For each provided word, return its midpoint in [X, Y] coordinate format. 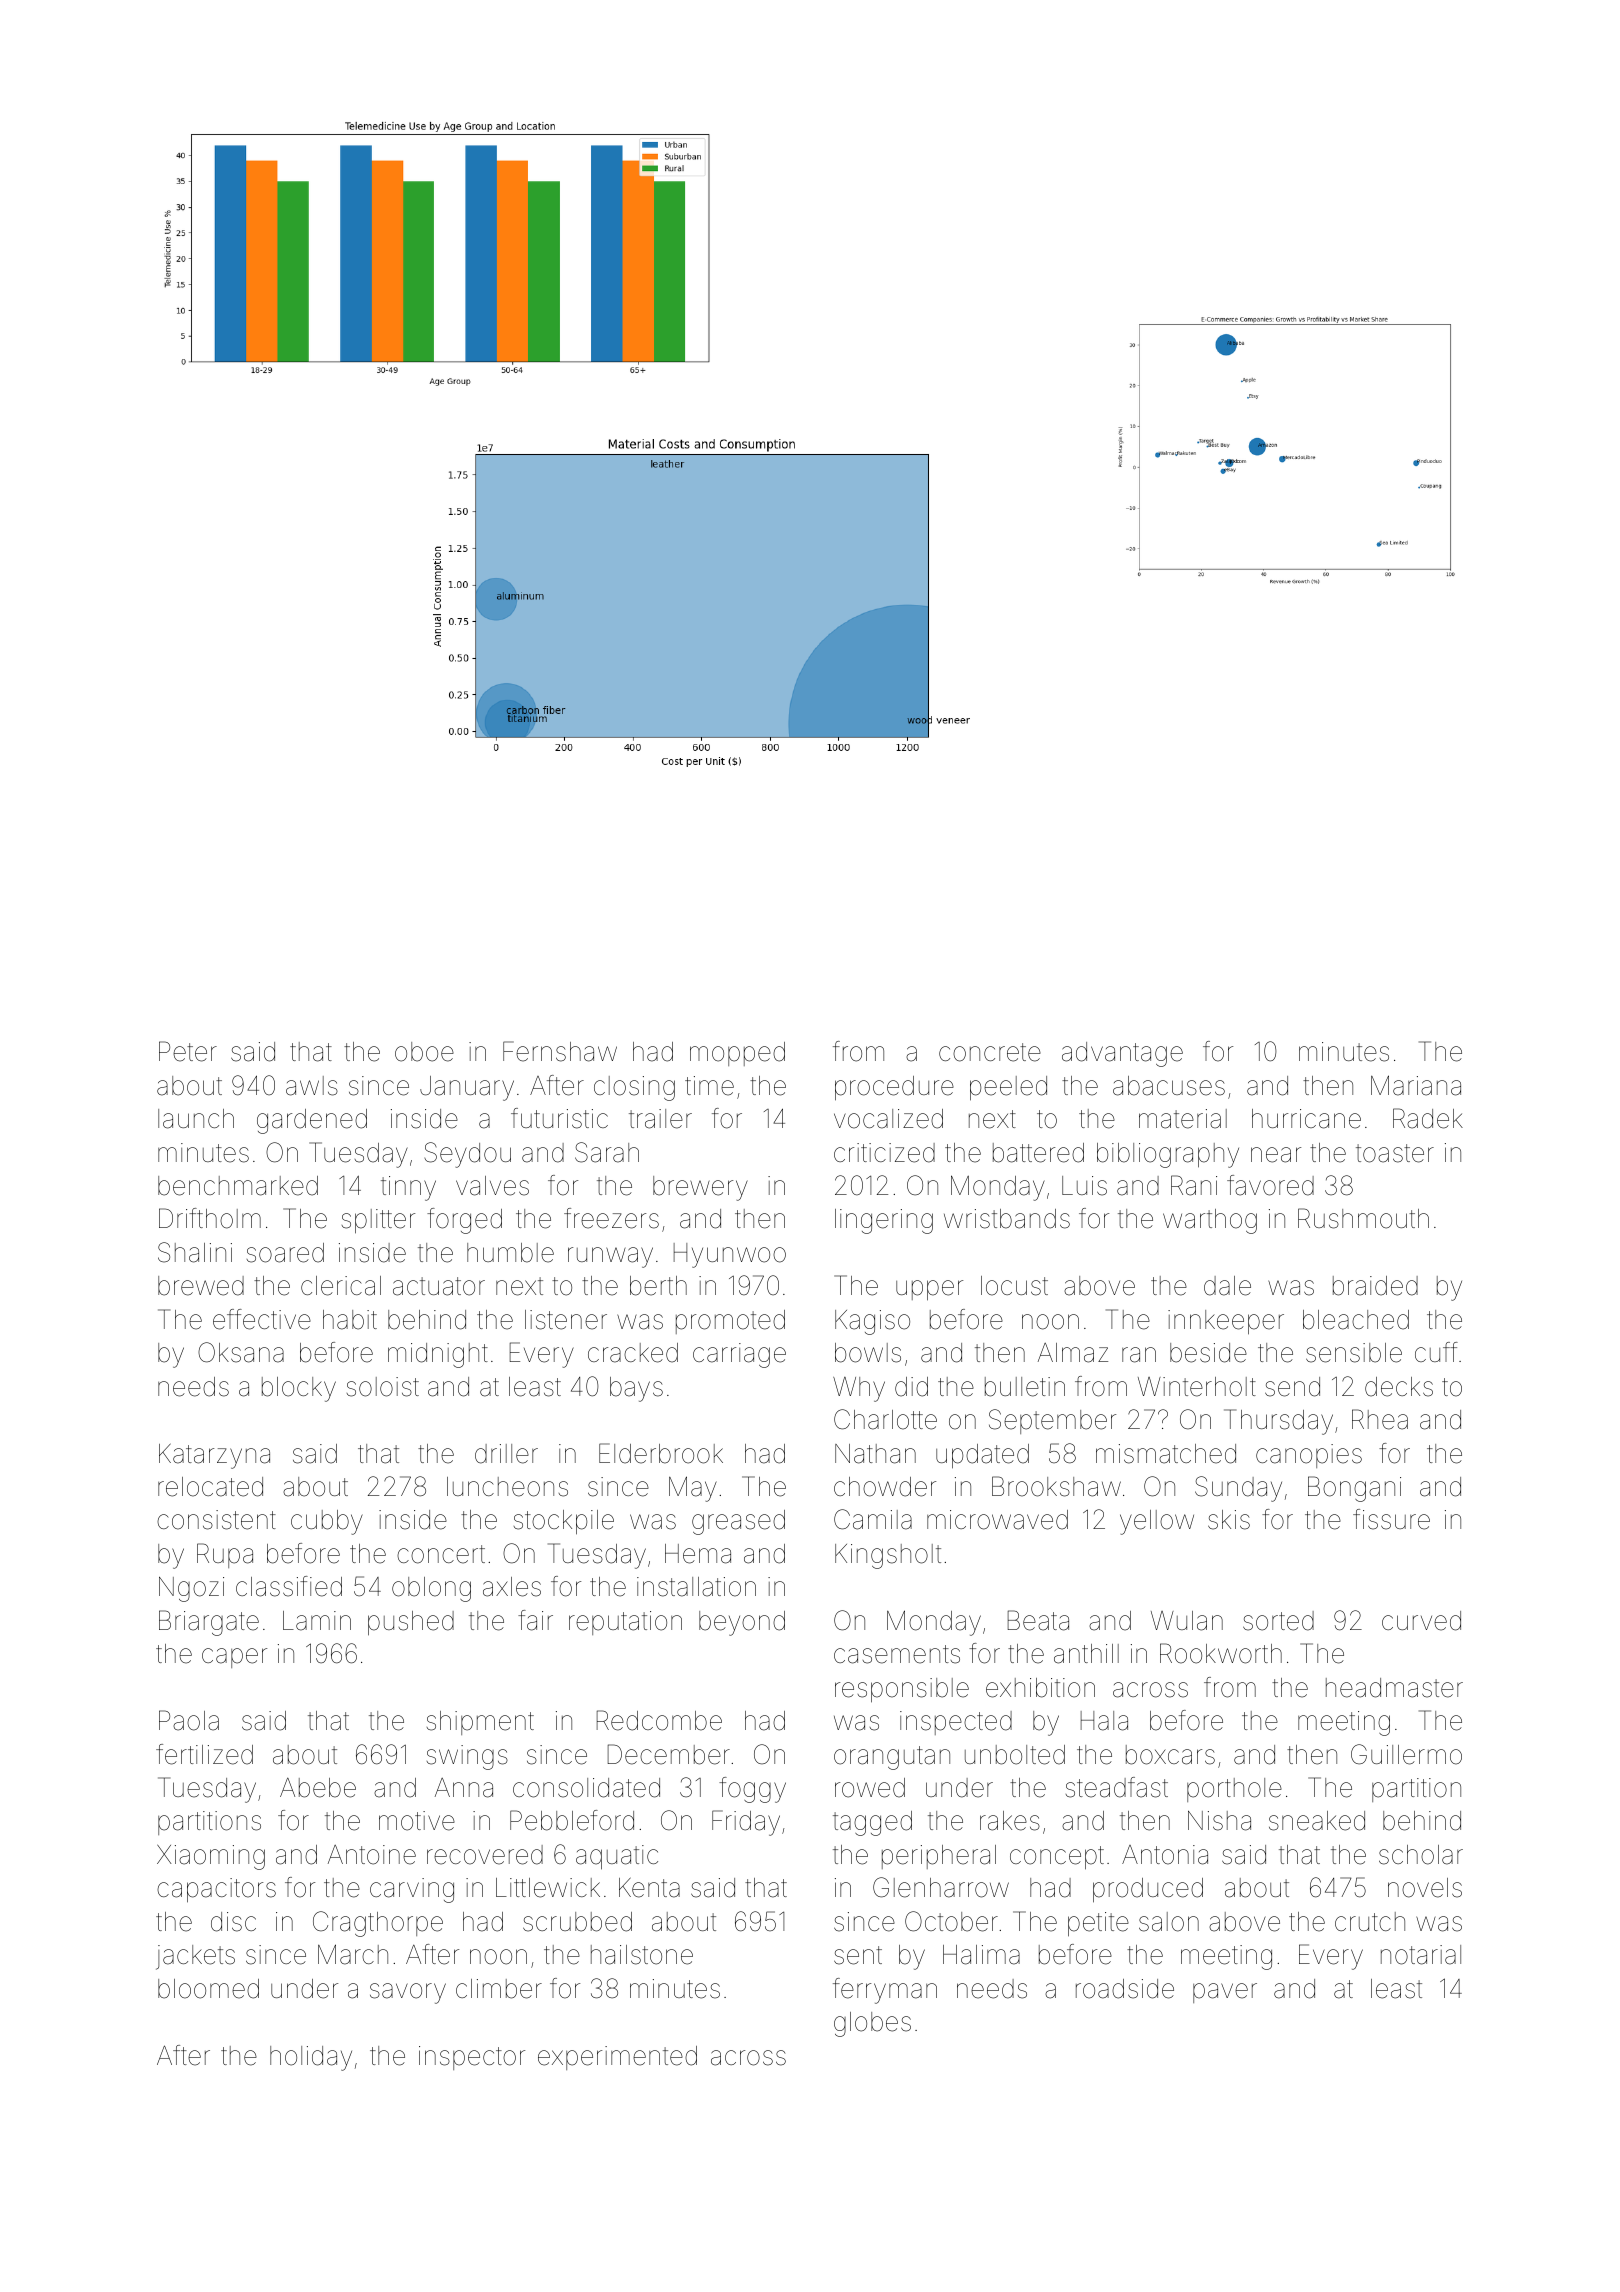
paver [1225, 1993]
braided [1375, 1286]
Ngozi [191, 1589]
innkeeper [1226, 1322]
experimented [617, 2058]
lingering [884, 1221]
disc [233, 1922]
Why [859, 1389]
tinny [408, 1188]
